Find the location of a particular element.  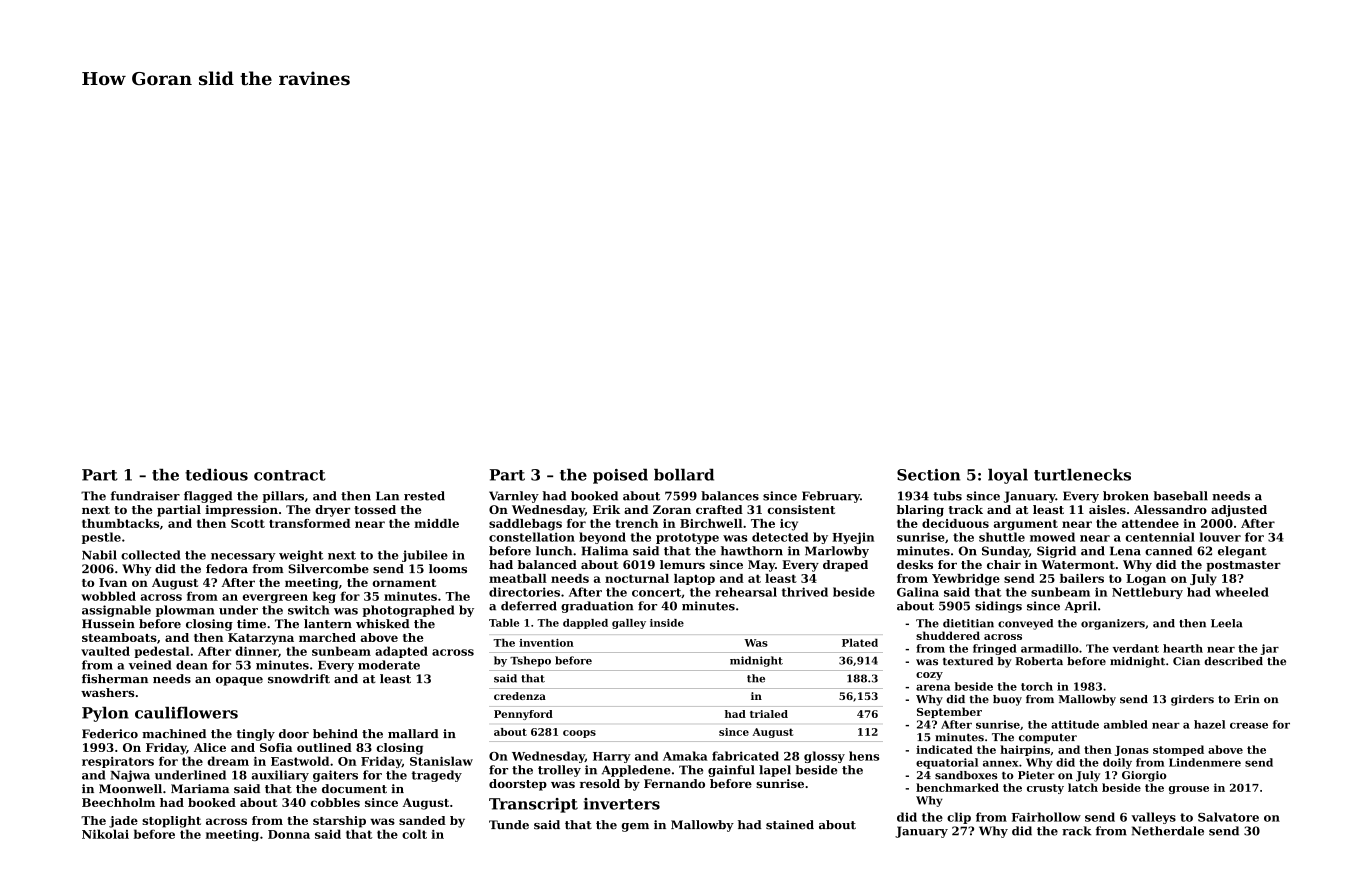

Mariama is located at coordinates (200, 789).
